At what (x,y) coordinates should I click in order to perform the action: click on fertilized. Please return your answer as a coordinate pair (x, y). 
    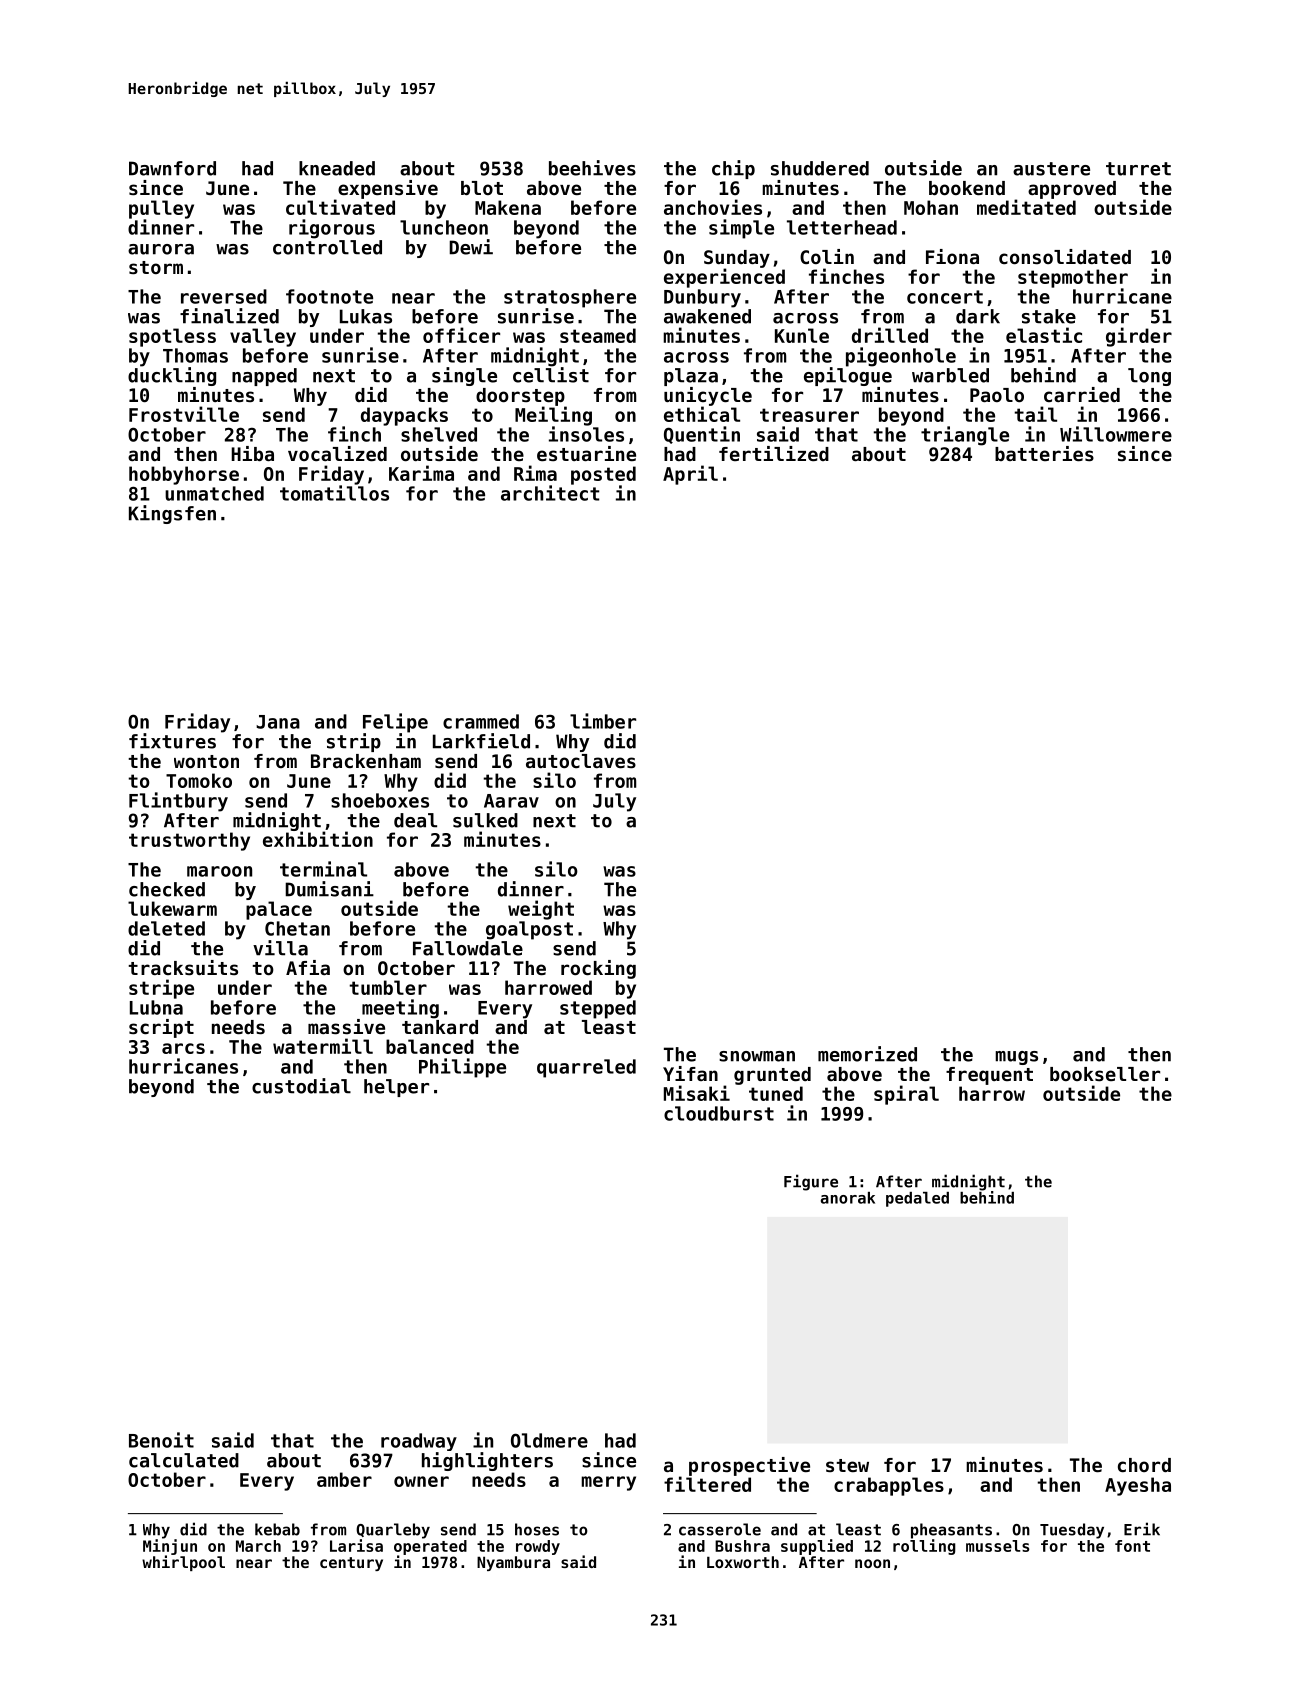
    Looking at the image, I should click on (774, 453).
